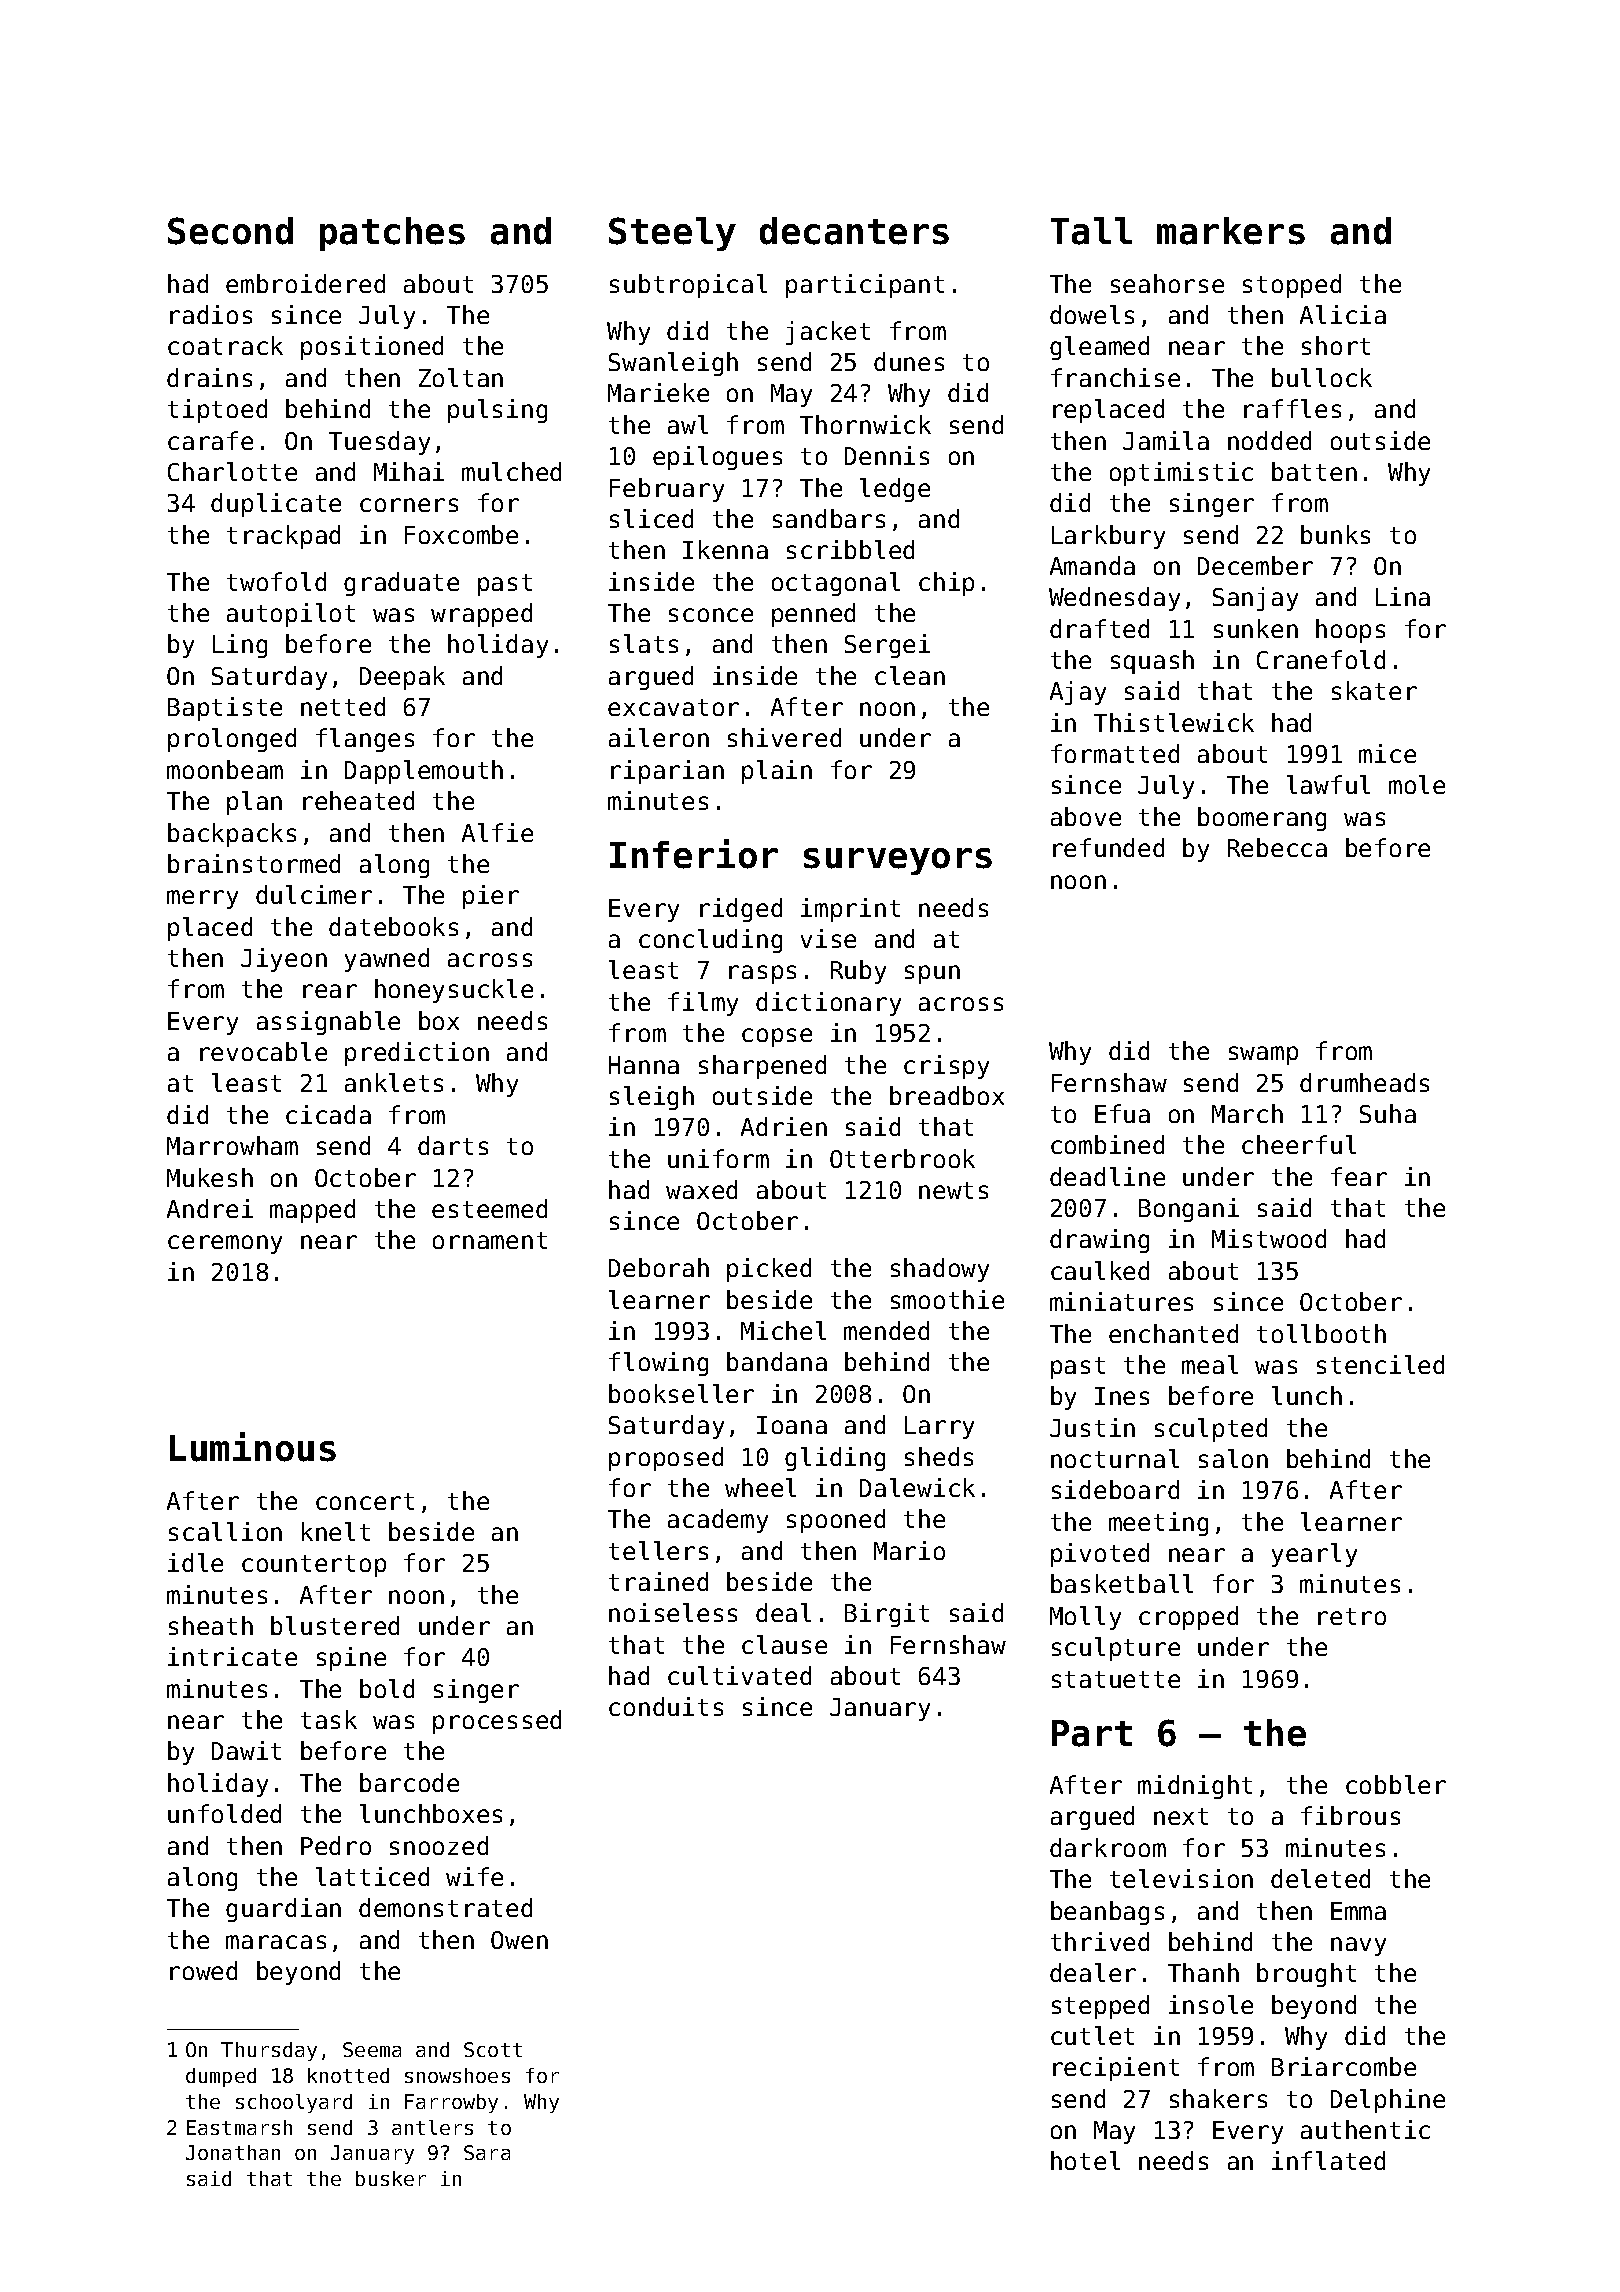 The height and width of the screenshot is (2292, 1620). What do you see at coordinates (1263, 1055) in the screenshot?
I see `swamp` at bounding box center [1263, 1055].
